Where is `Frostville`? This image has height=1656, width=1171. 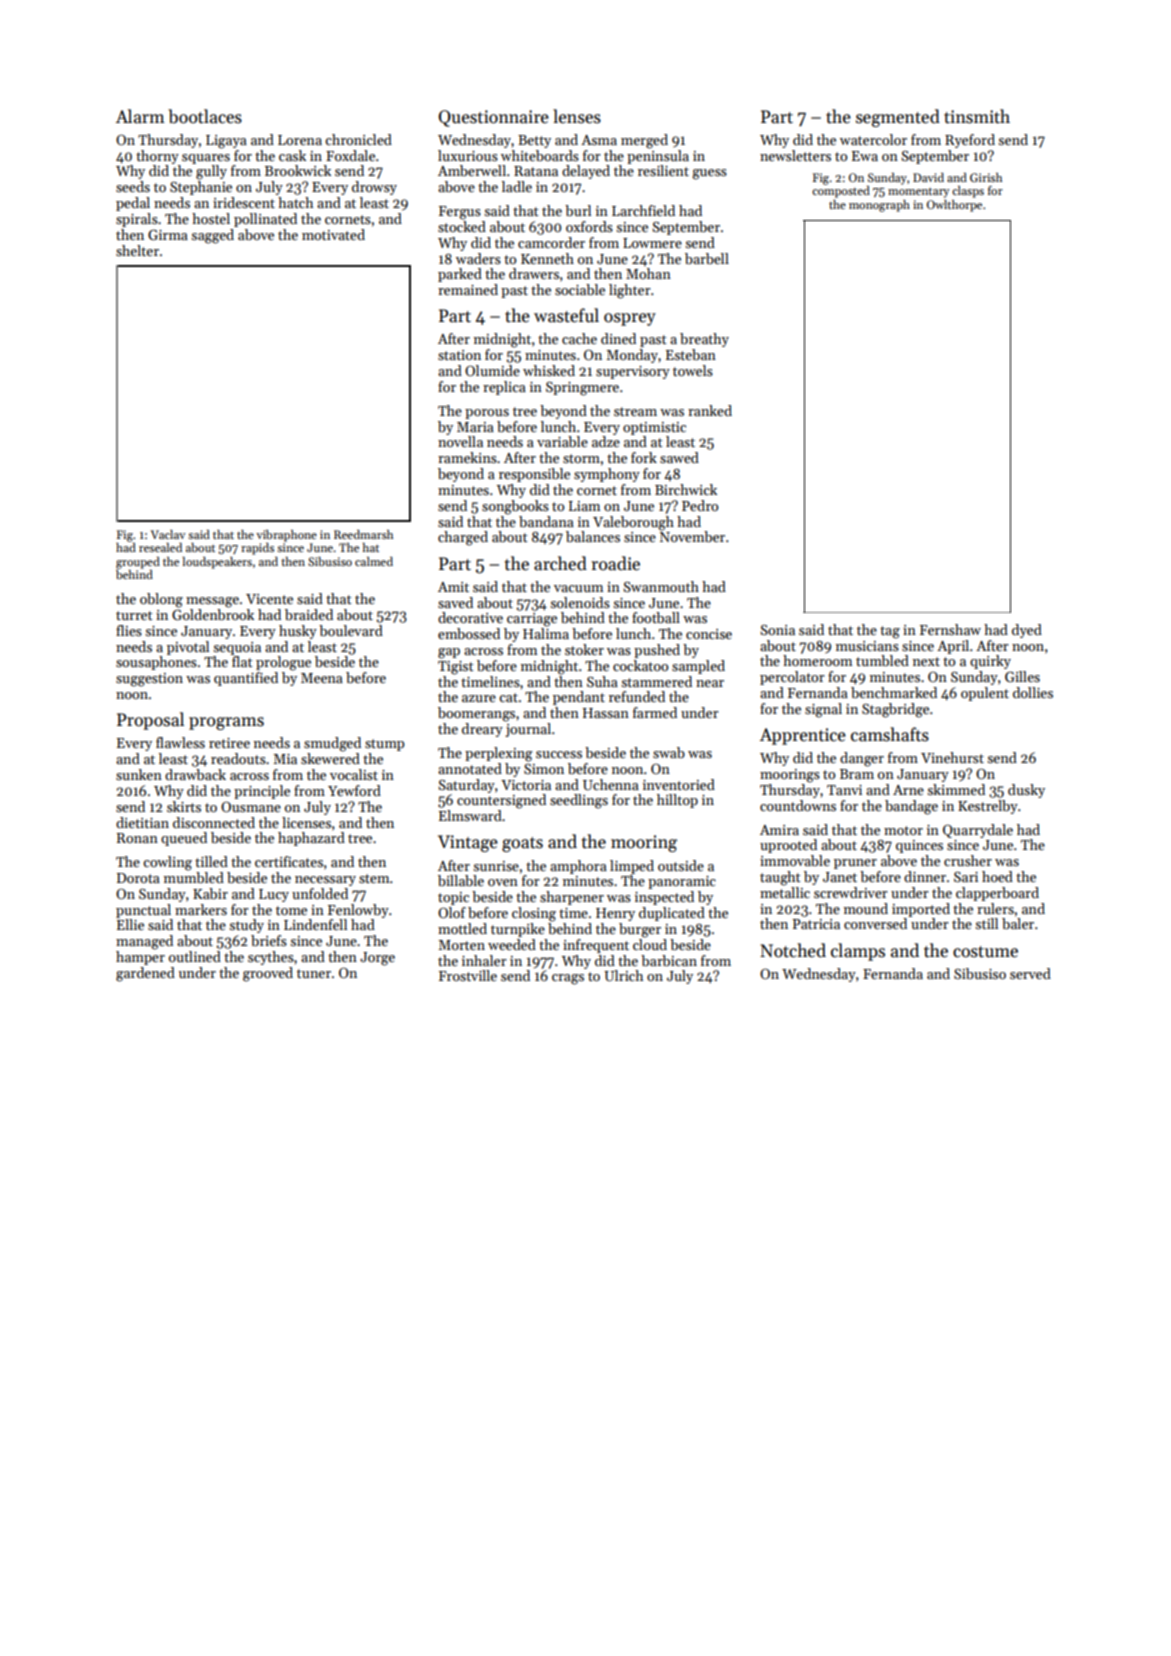
Frostville is located at coordinates (468, 975).
